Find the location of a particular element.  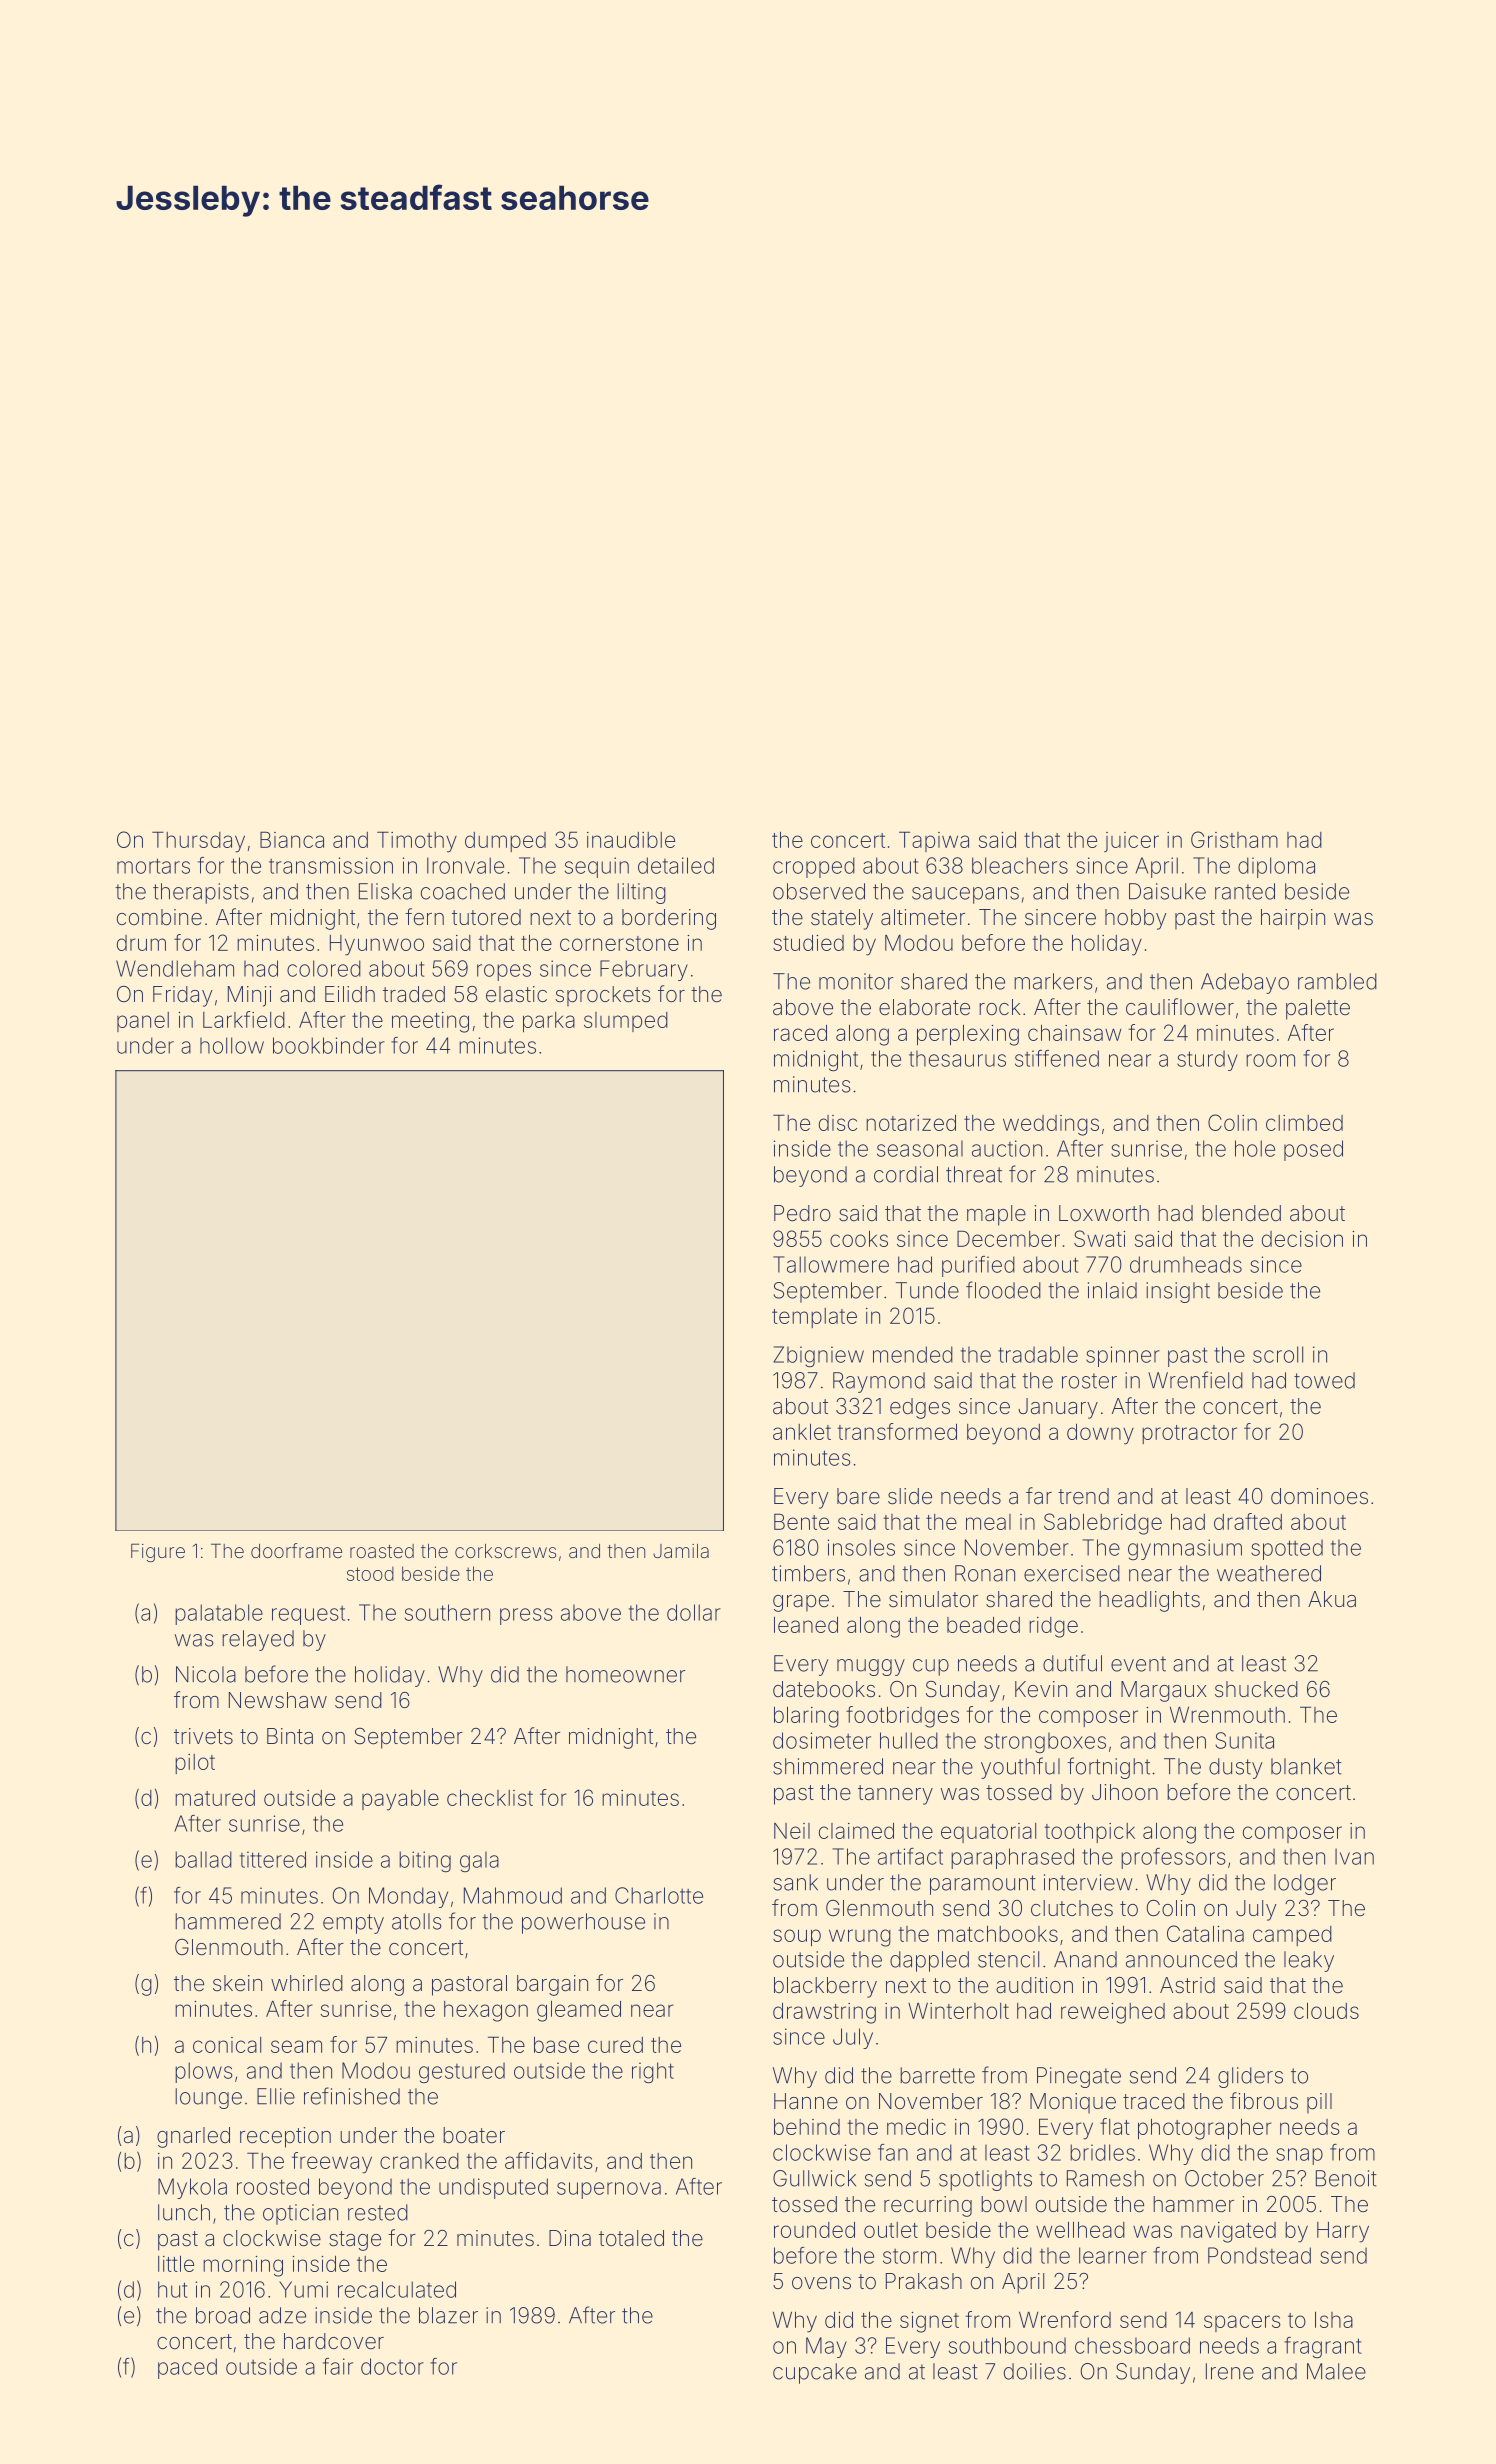

Ivan is located at coordinates (1354, 1856).
